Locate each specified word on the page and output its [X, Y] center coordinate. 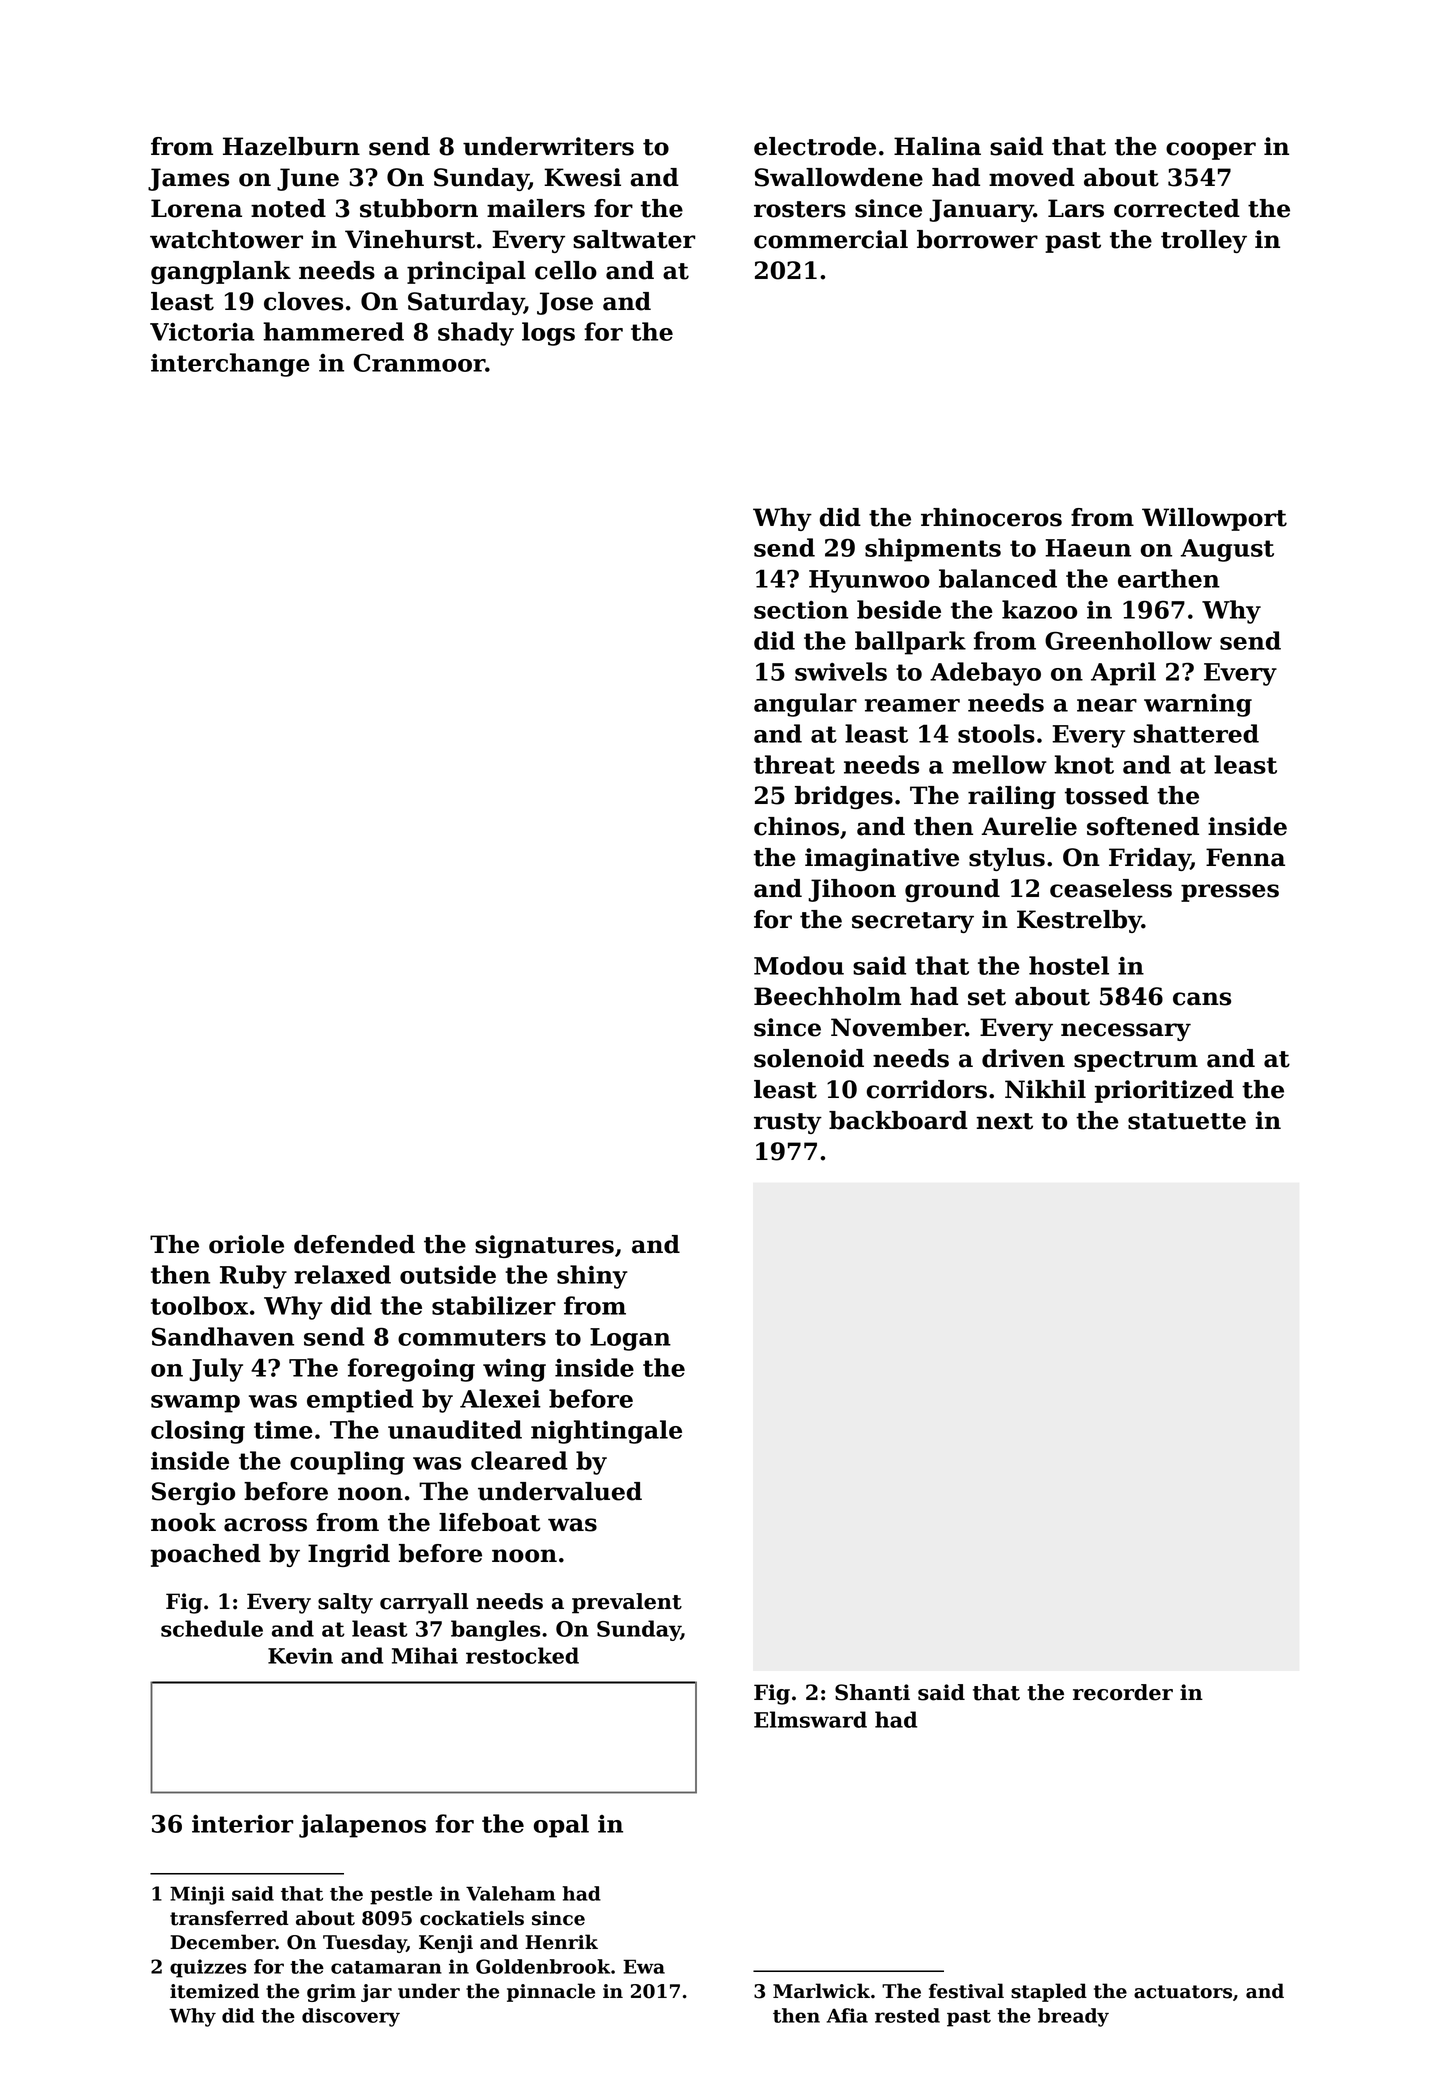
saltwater [634, 239]
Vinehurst [410, 239]
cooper [1211, 151]
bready [1073, 2017]
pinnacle [551, 1992]
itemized [214, 1991]
